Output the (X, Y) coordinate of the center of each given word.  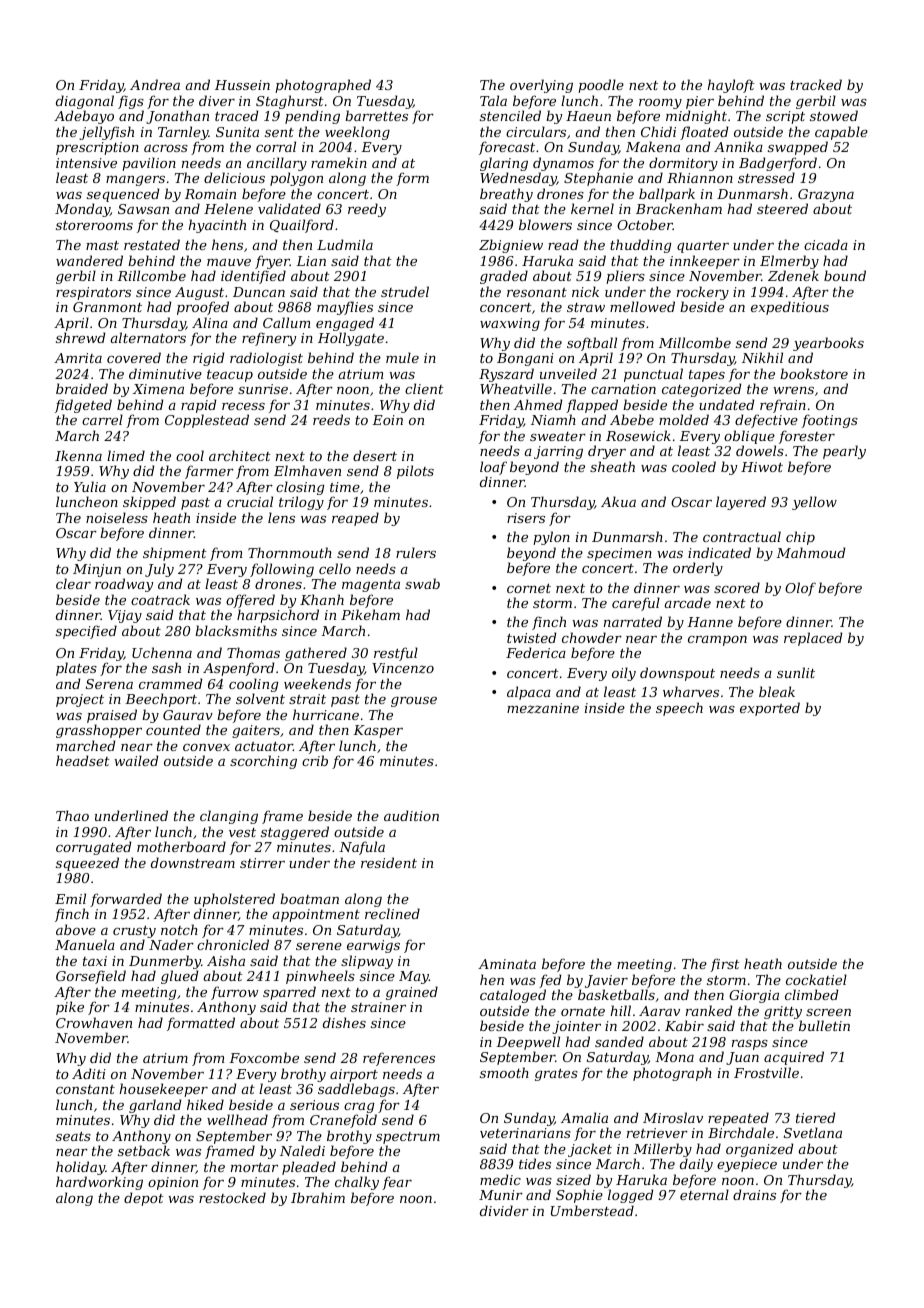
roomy (660, 105)
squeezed (87, 864)
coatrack (160, 599)
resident (389, 862)
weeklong (357, 133)
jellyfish (106, 133)
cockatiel (816, 979)
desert (375, 455)
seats (73, 1136)
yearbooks (828, 344)
